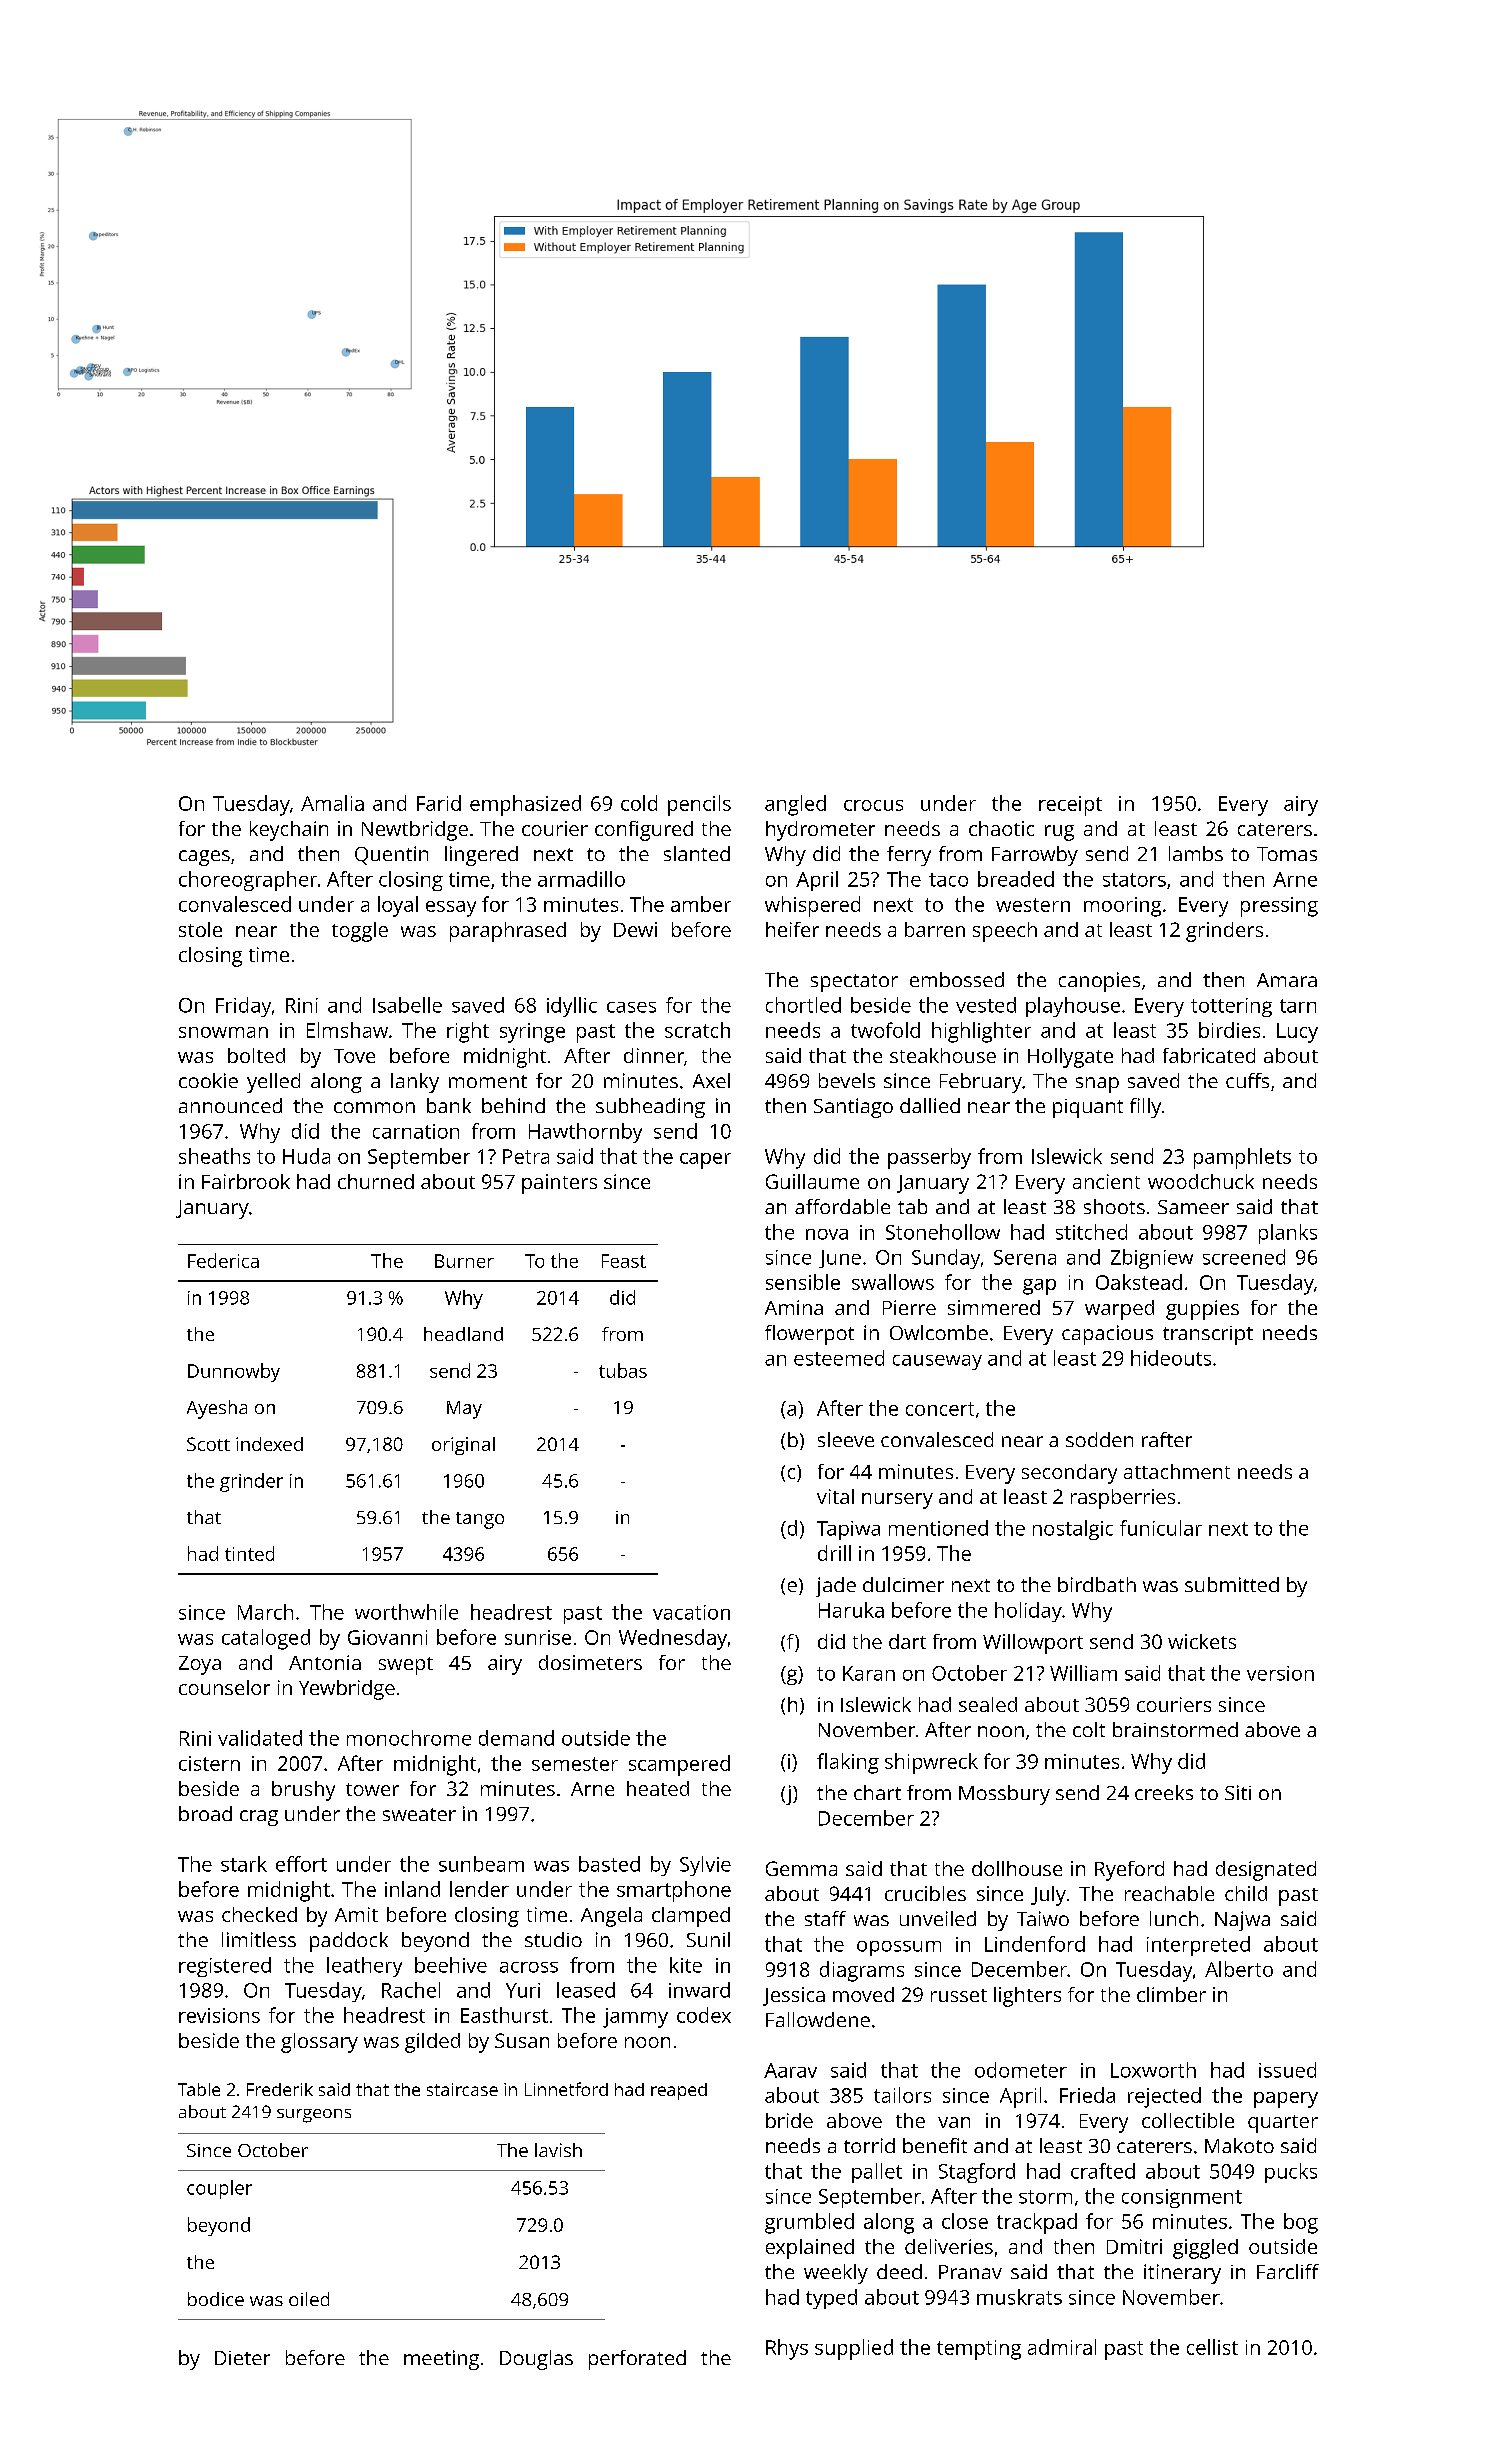 The height and width of the page is (2464, 1496). I want to click on Sameer, so click(1193, 1207).
